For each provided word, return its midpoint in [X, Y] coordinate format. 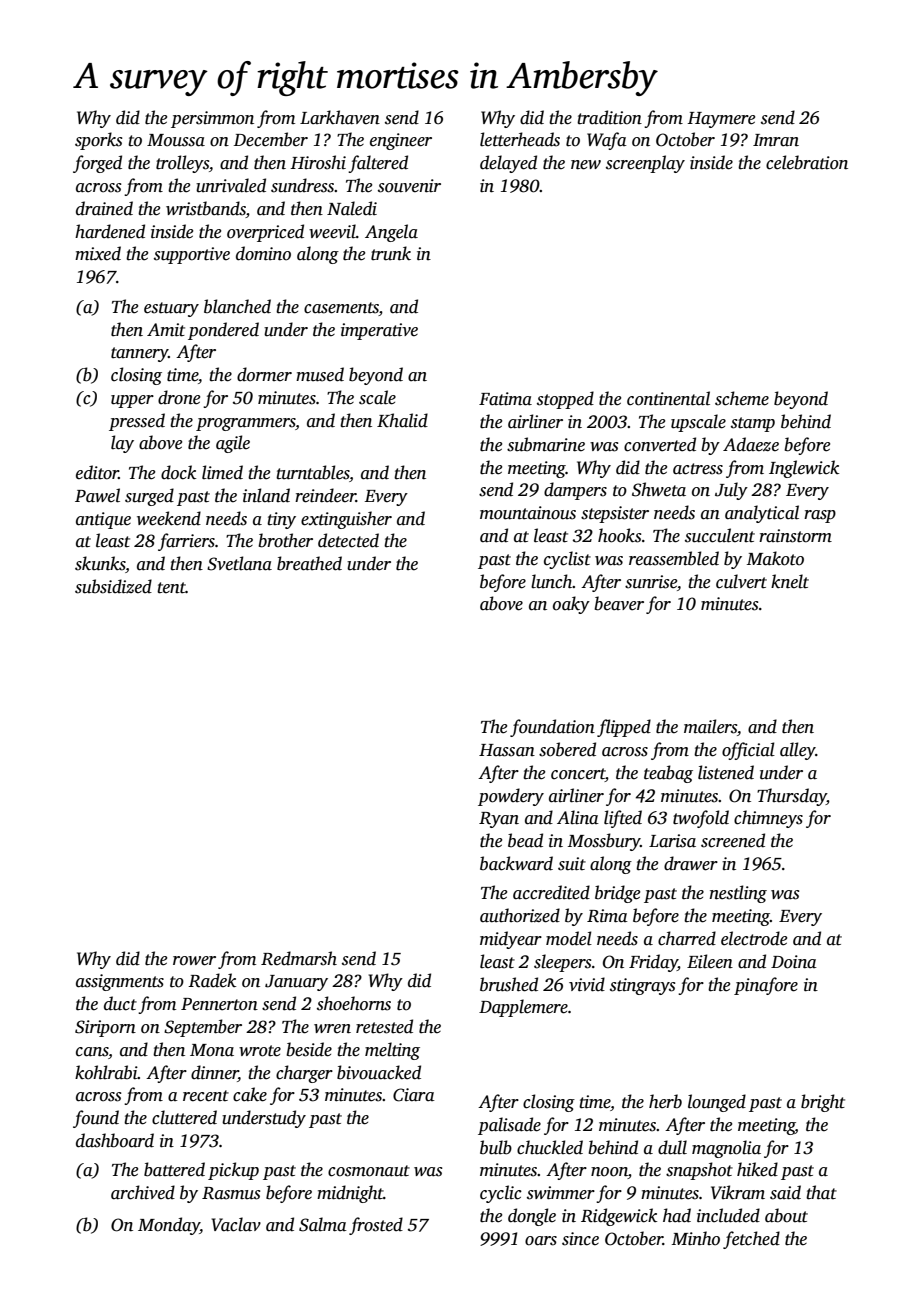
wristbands [206, 209]
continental [668, 398]
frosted [376, 1226]
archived [143, 1192]
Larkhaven [340, 117]
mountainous [528, 513]
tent [171, 588]
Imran [776, 140]
